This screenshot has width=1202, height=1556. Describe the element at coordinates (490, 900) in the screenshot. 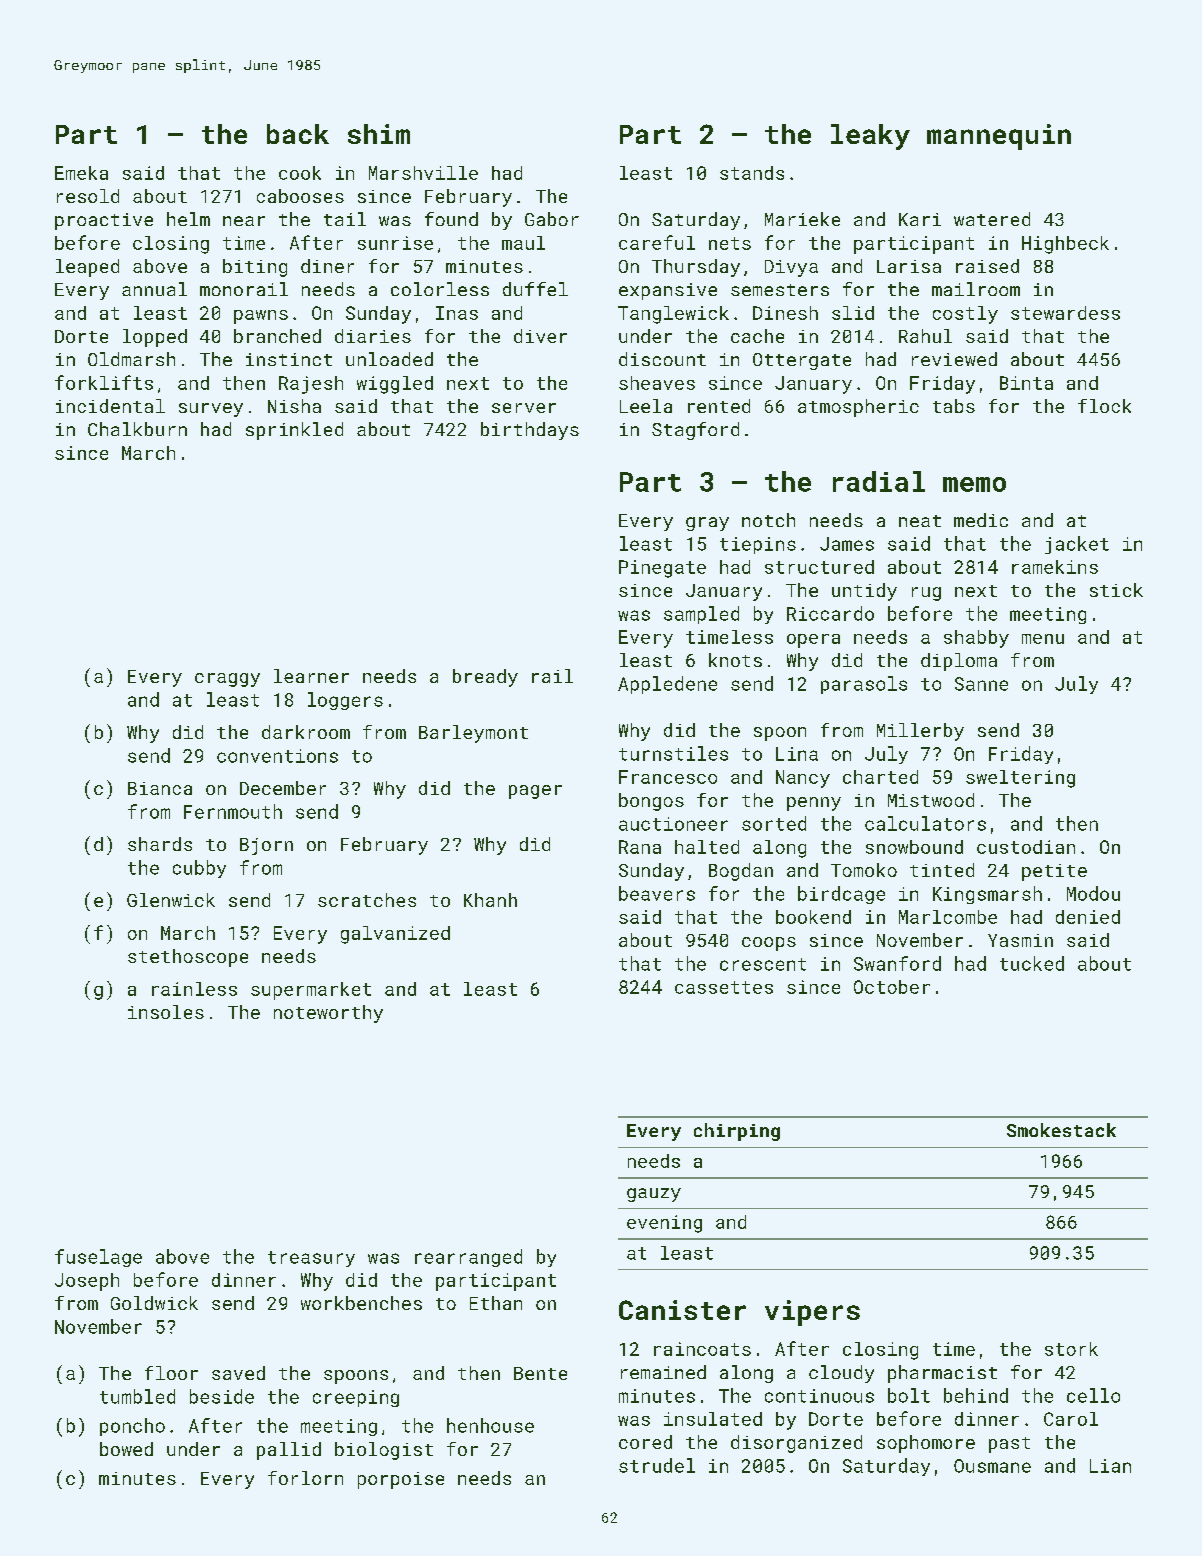

I see `Khanh` at that location.
